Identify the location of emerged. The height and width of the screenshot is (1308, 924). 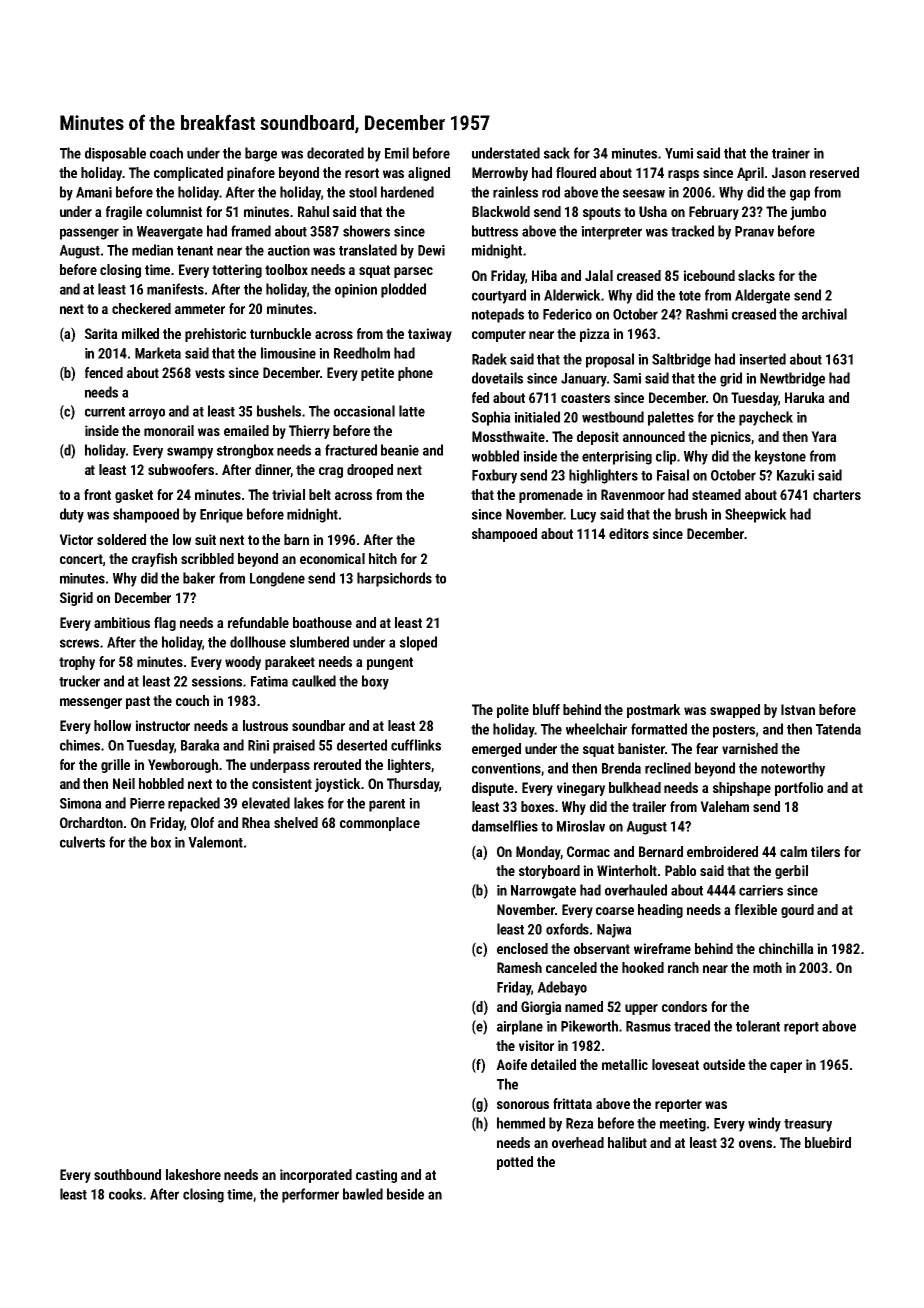
(496, 750).
